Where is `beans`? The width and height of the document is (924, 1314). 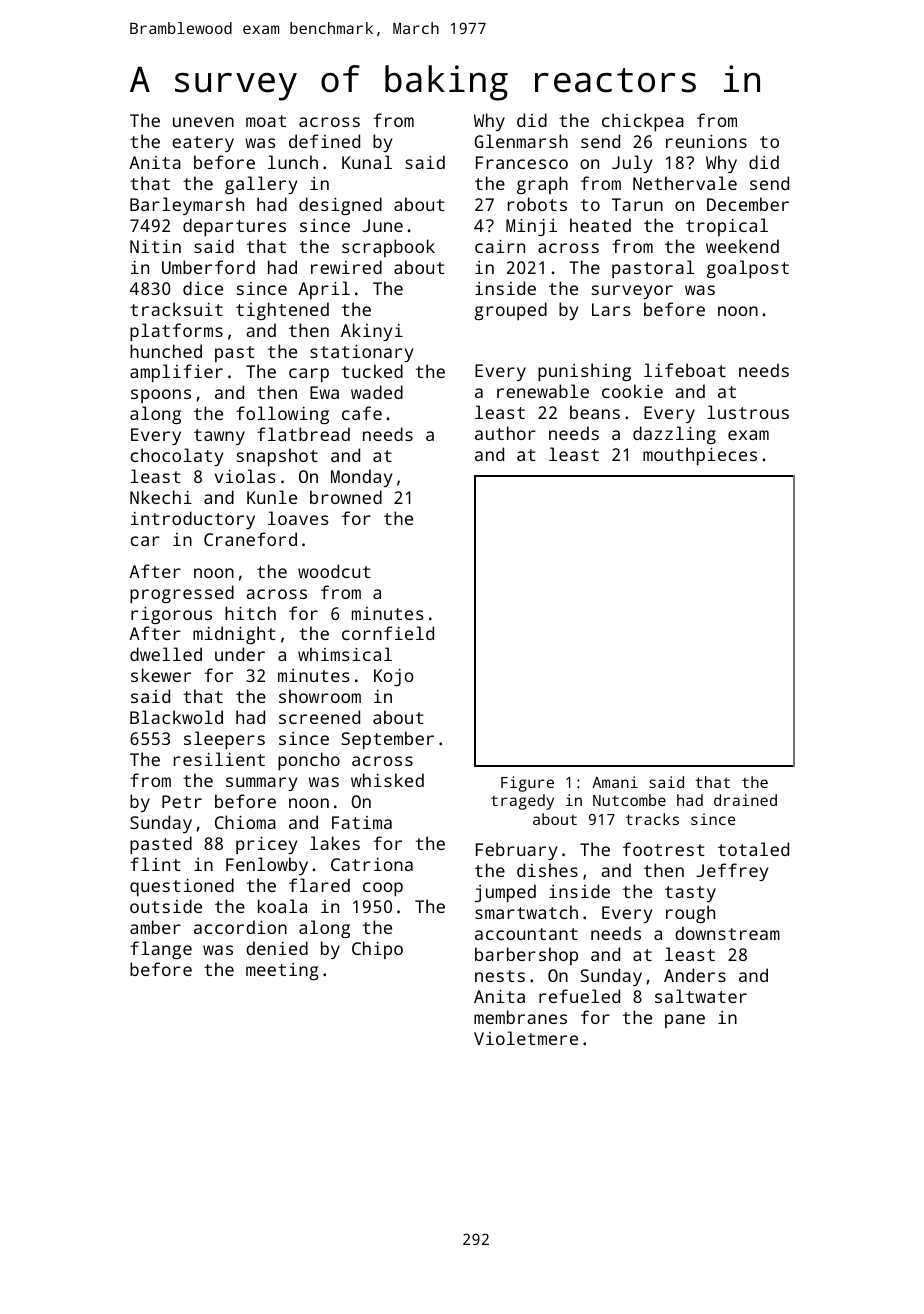
beans is located at coordinates (595, 412).
